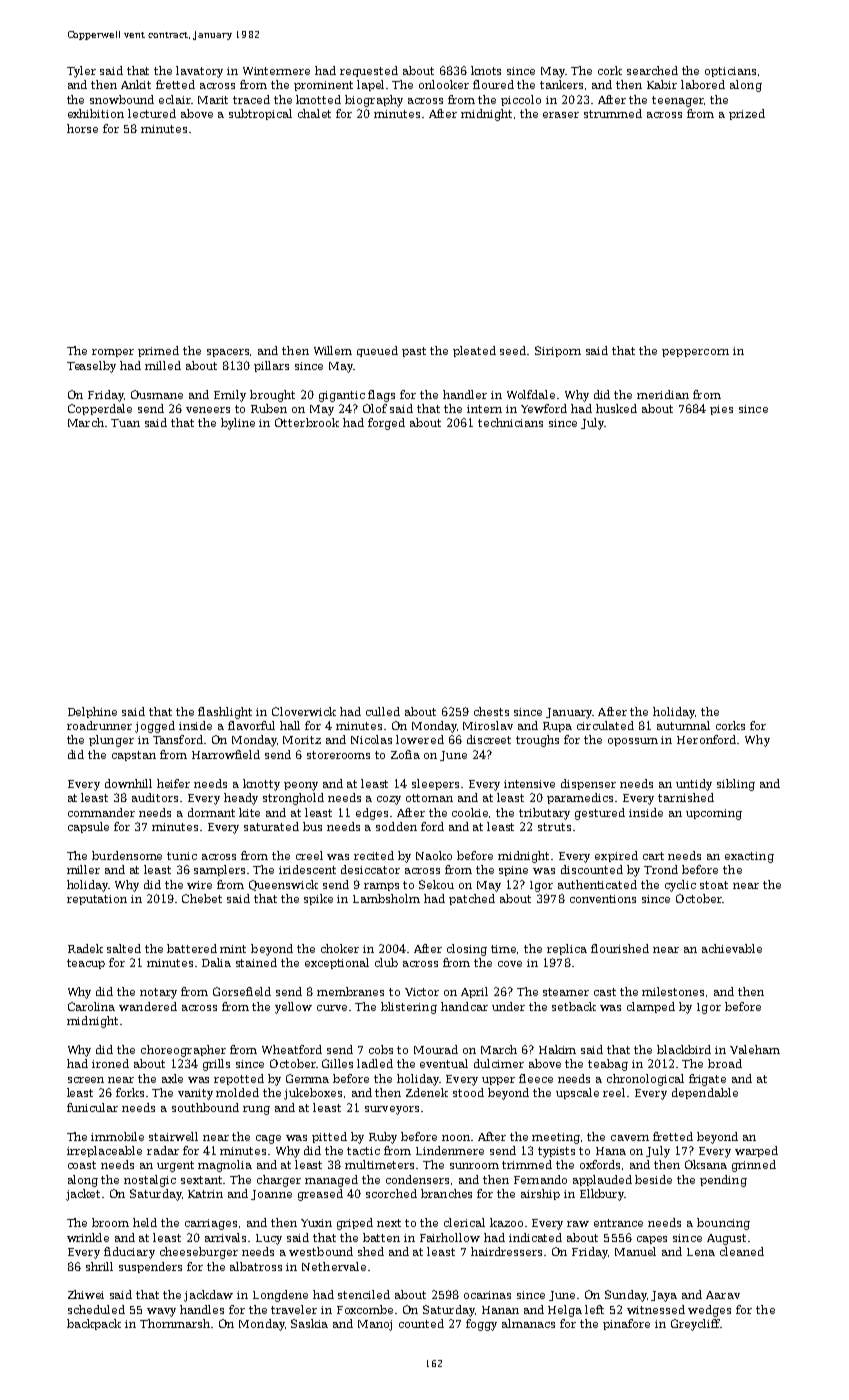 The width and height of the image is (849, 1400). Describe the element at coordinates (747, 114) in the image. I see `prized` at that location.
